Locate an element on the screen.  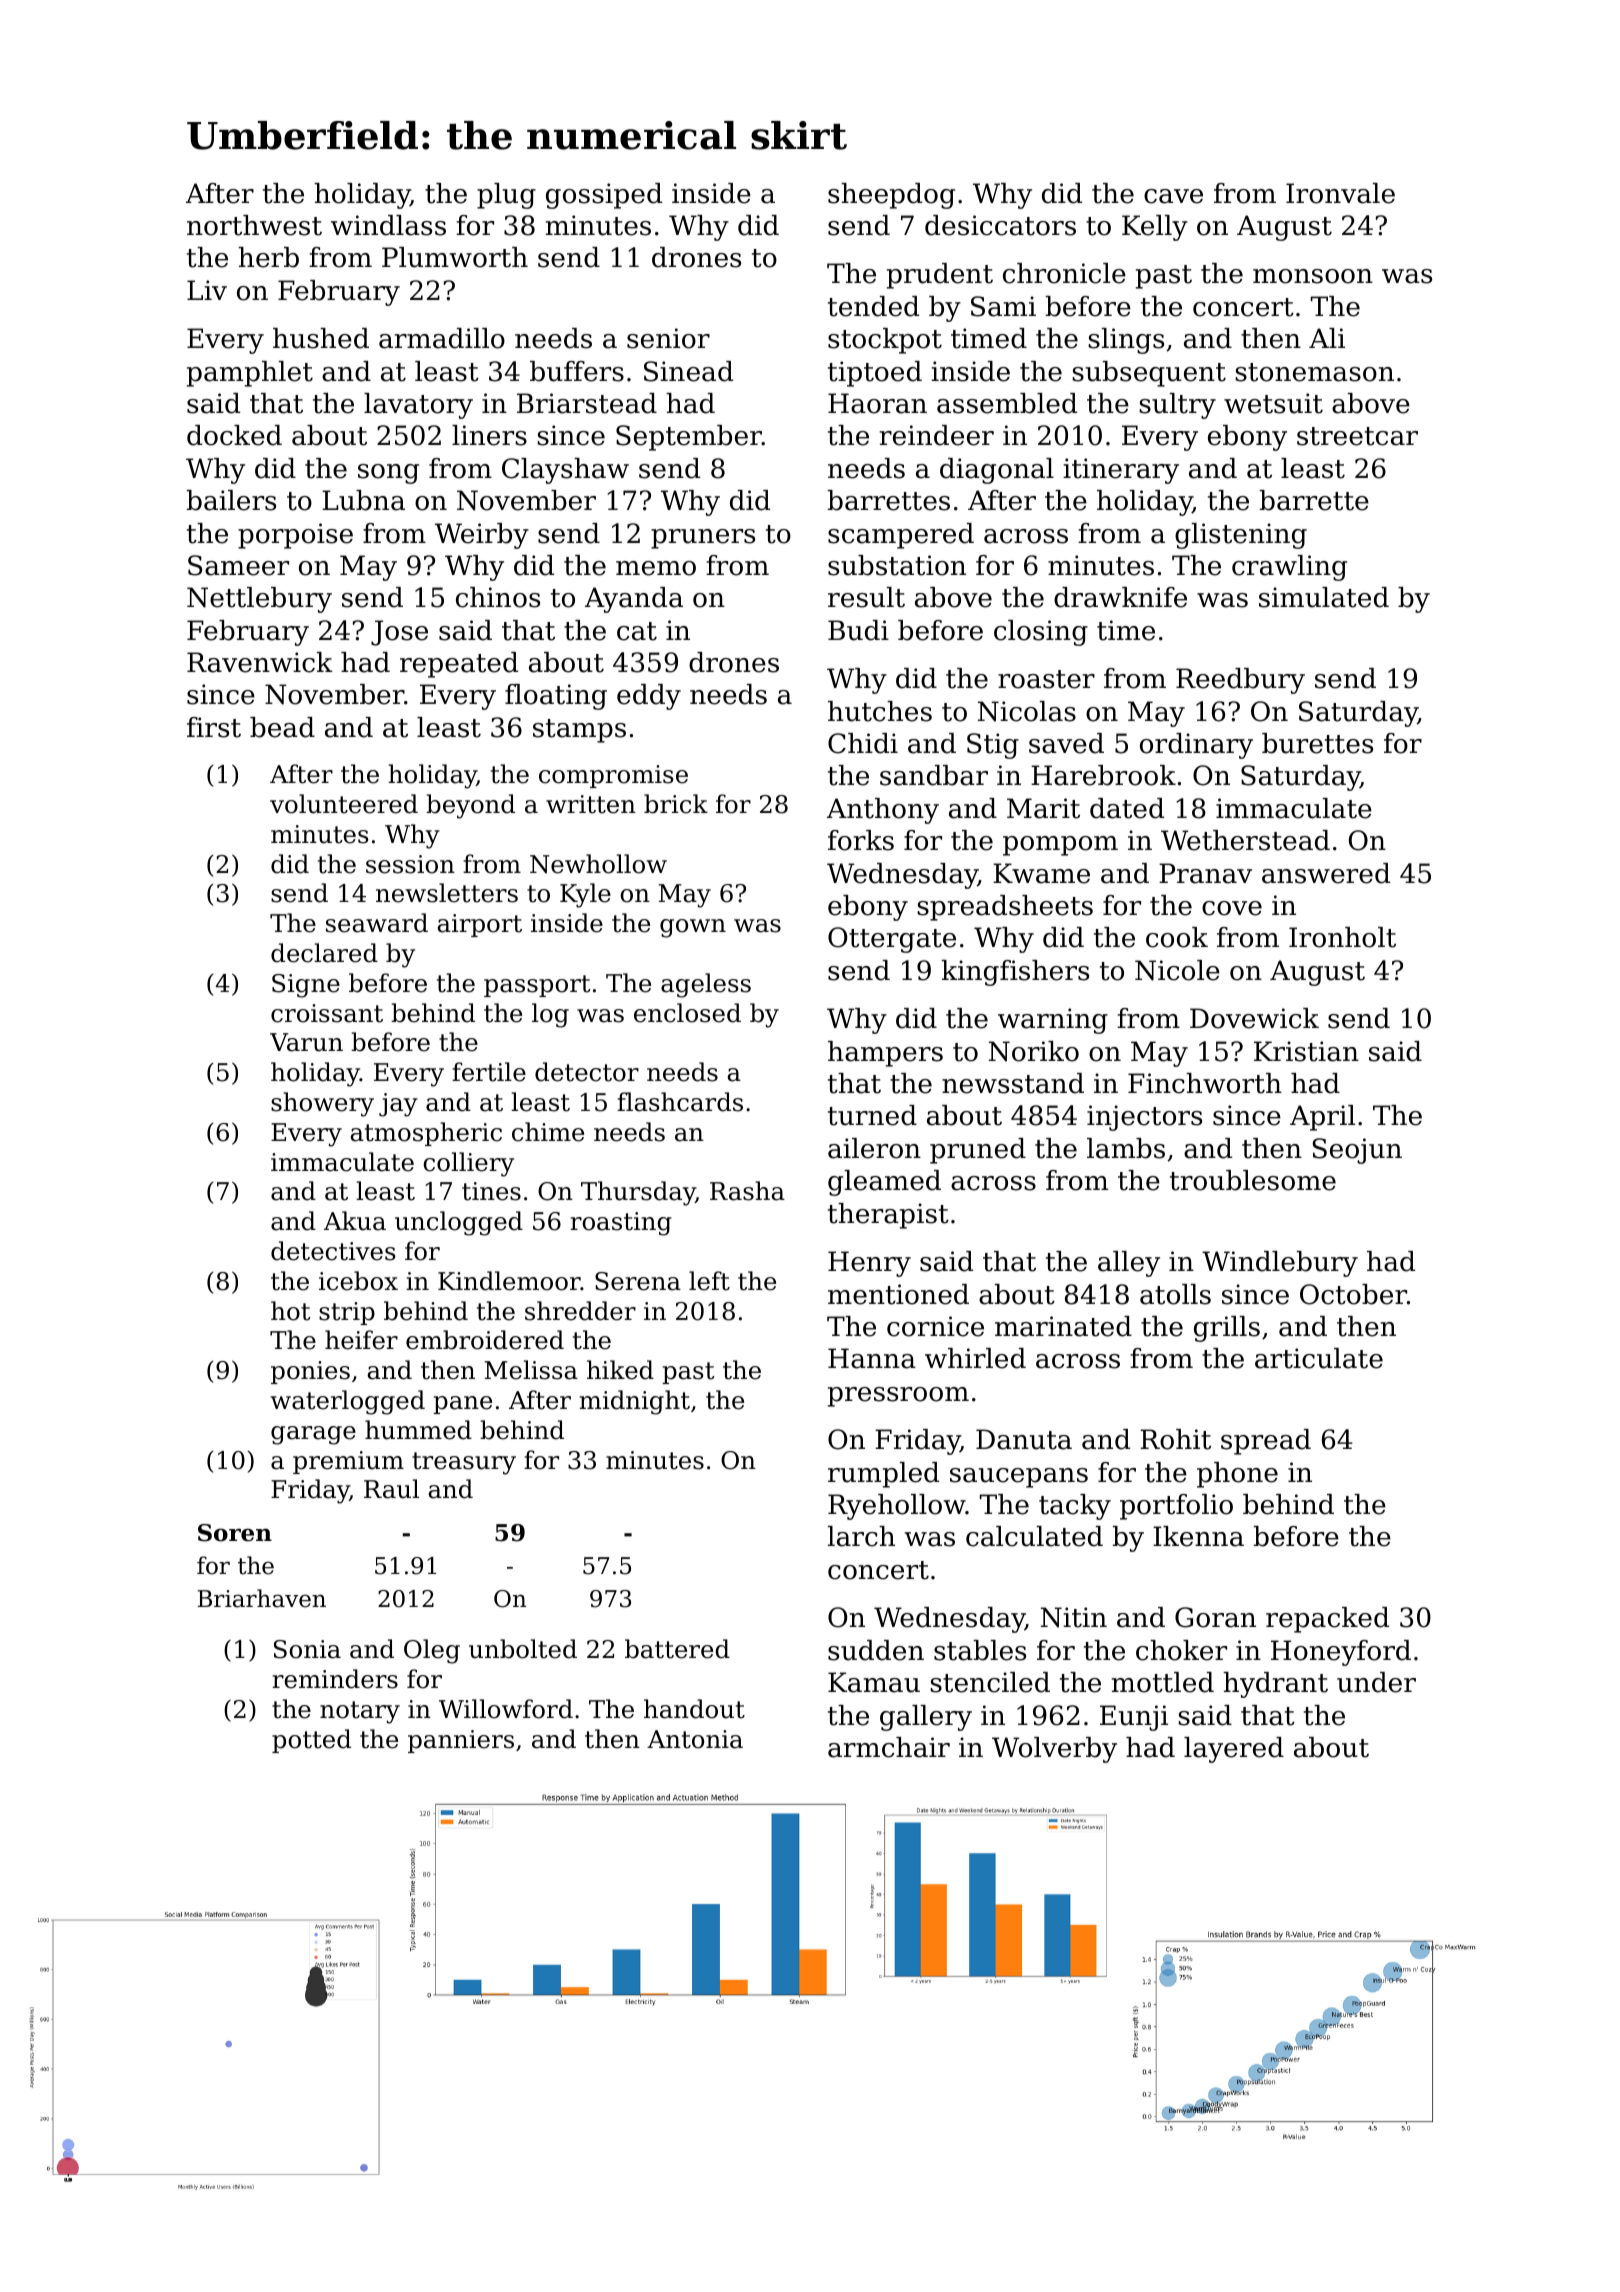
Antonia is located at coordinates (695, 1739).
